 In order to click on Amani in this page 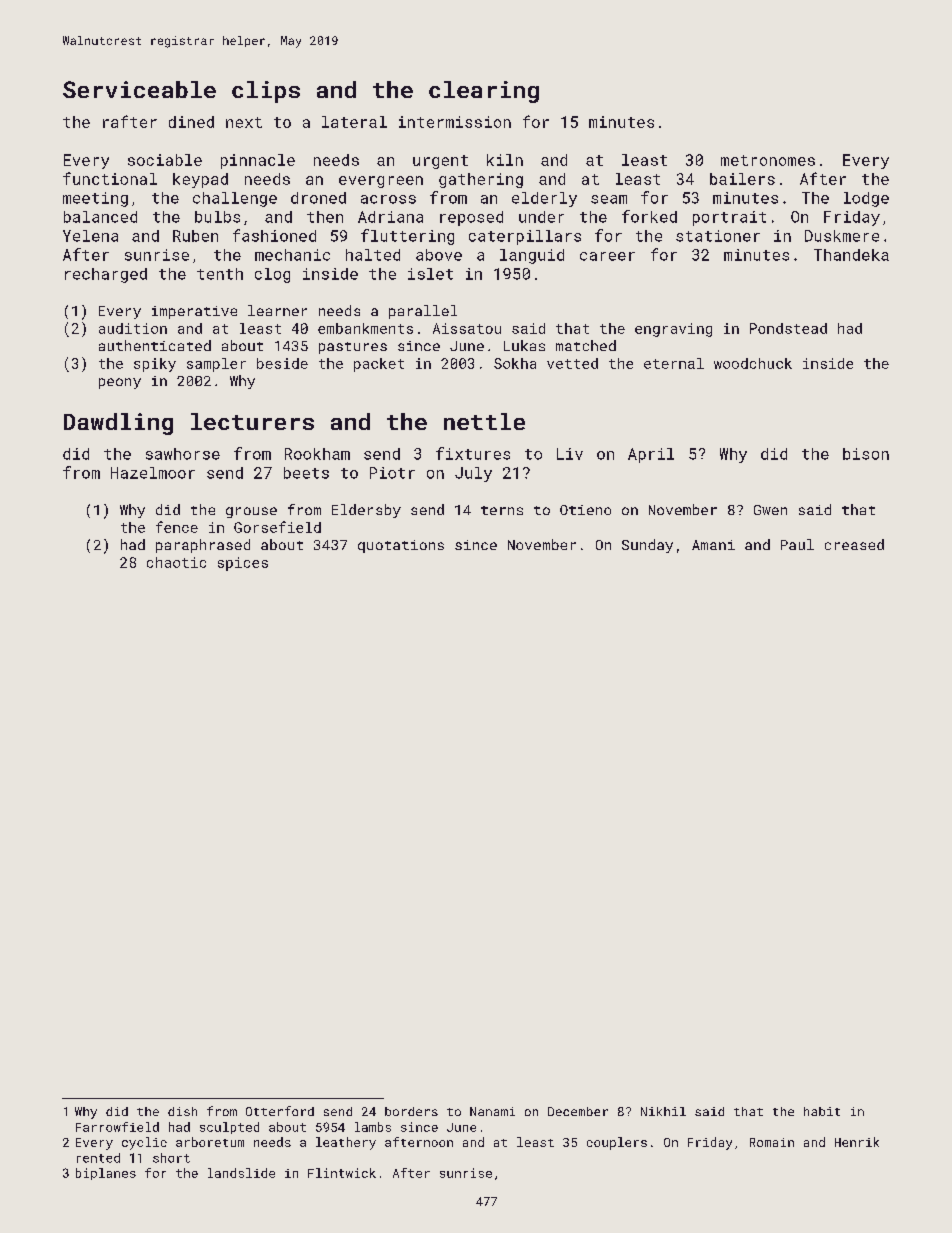, I will do `click(713, 545)`.
